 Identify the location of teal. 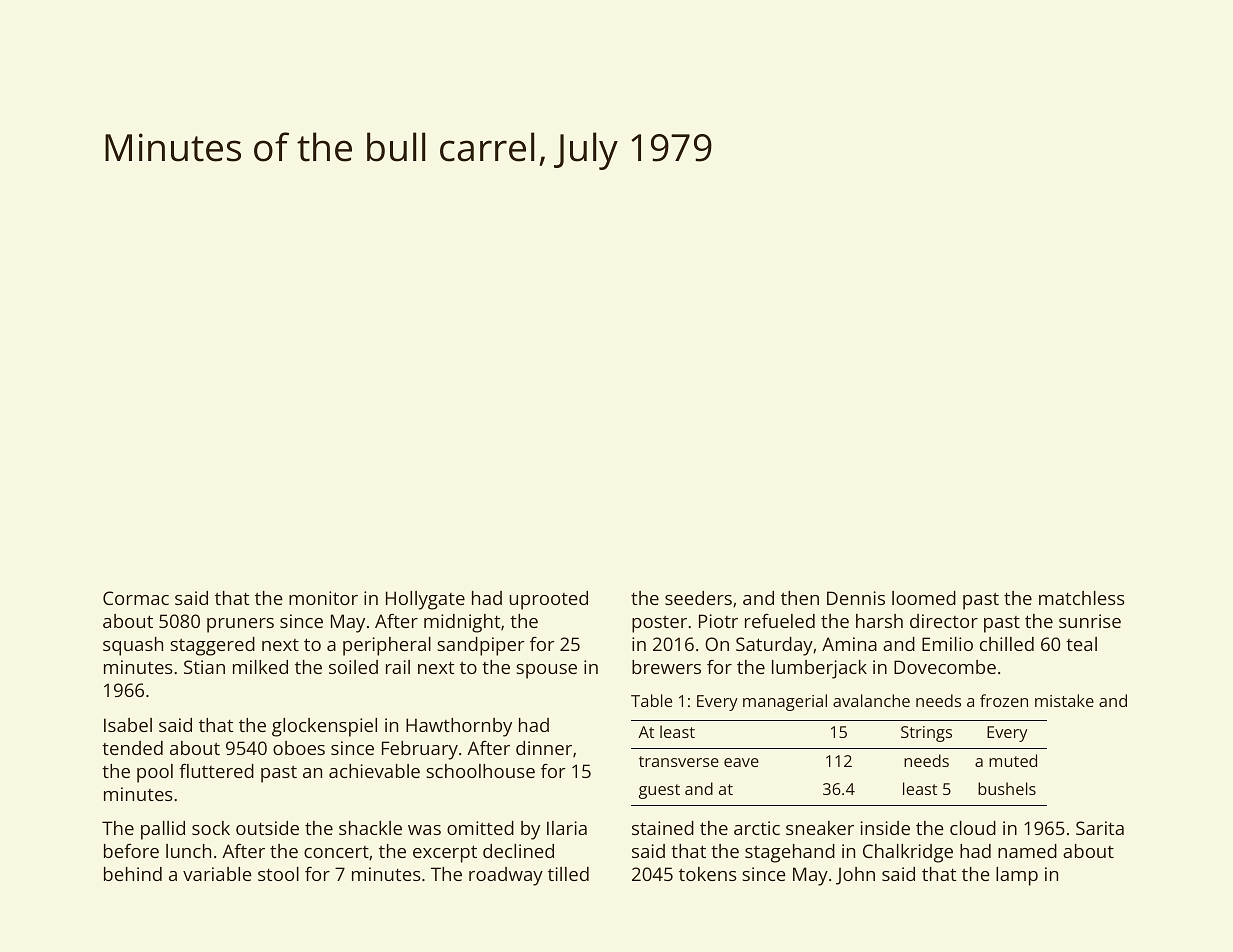
(1081, 644).
